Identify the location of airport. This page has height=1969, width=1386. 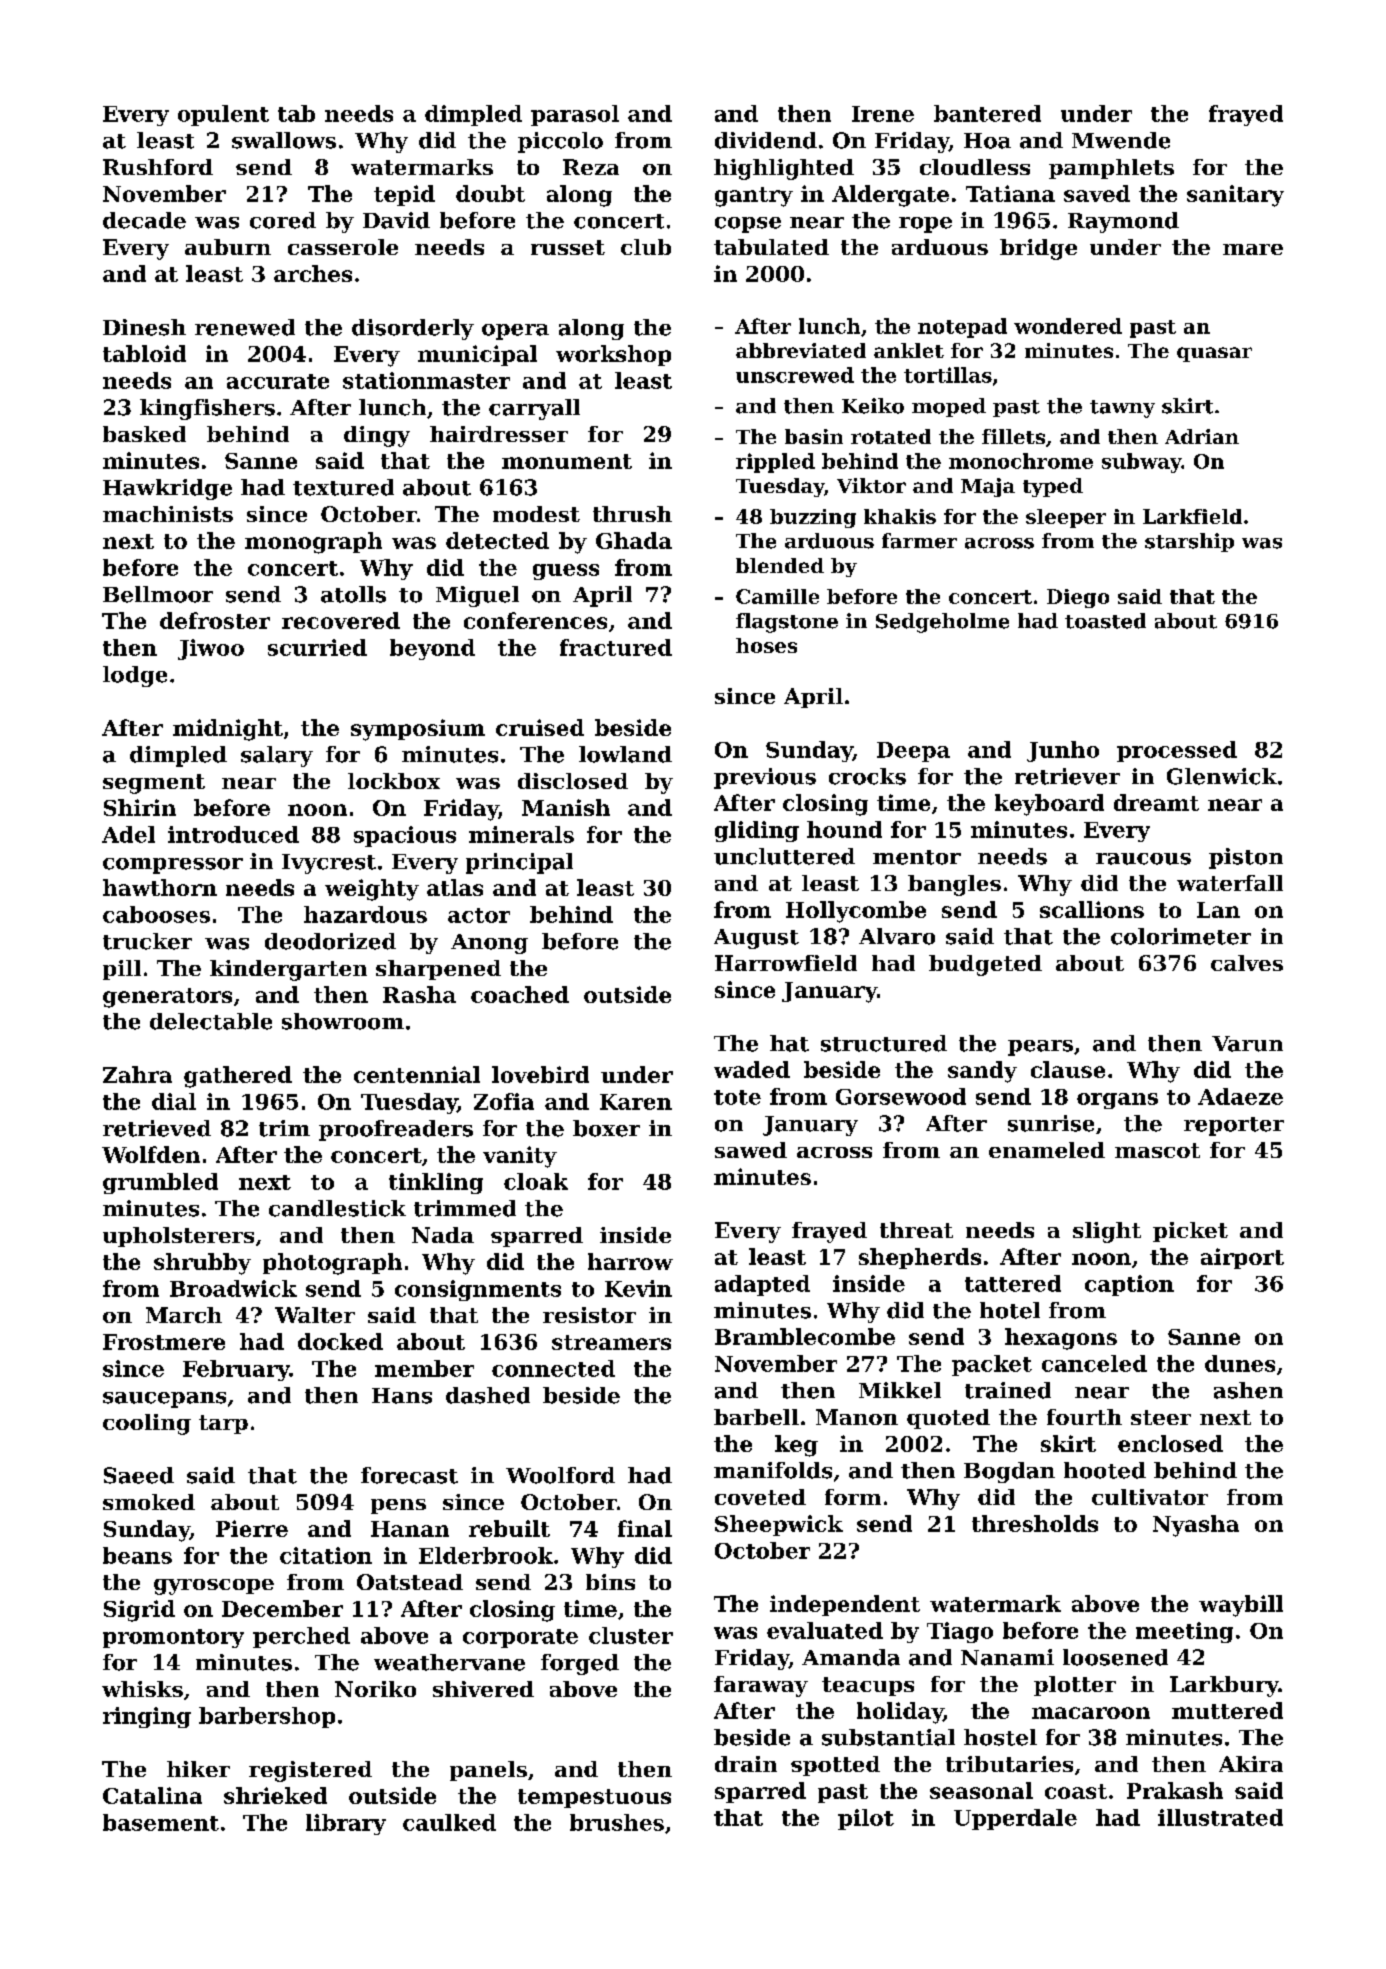
(1242, 1258).
